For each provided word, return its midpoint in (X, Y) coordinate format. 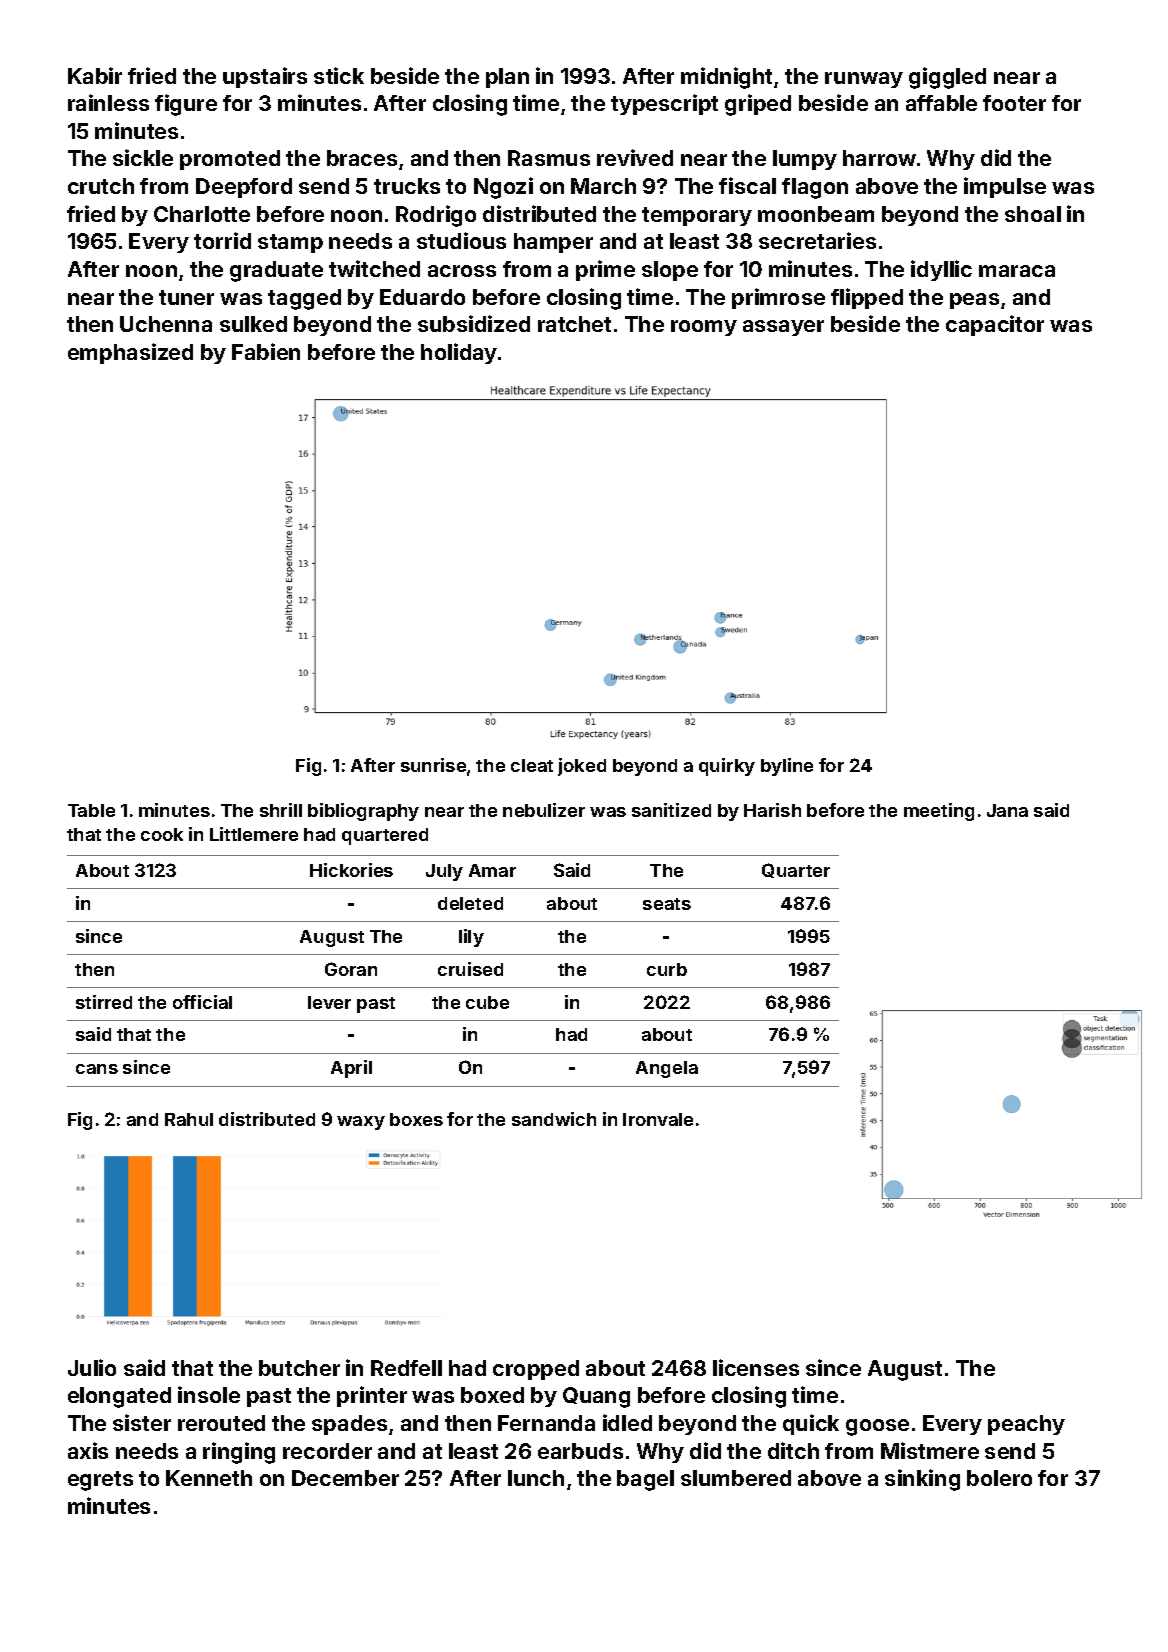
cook (162, 834)
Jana (1007, 810)
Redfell (406, 1368)
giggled (947, 78)
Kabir (95, 75)
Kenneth (209, 1478)
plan (507, 78)
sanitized (671, 810)
